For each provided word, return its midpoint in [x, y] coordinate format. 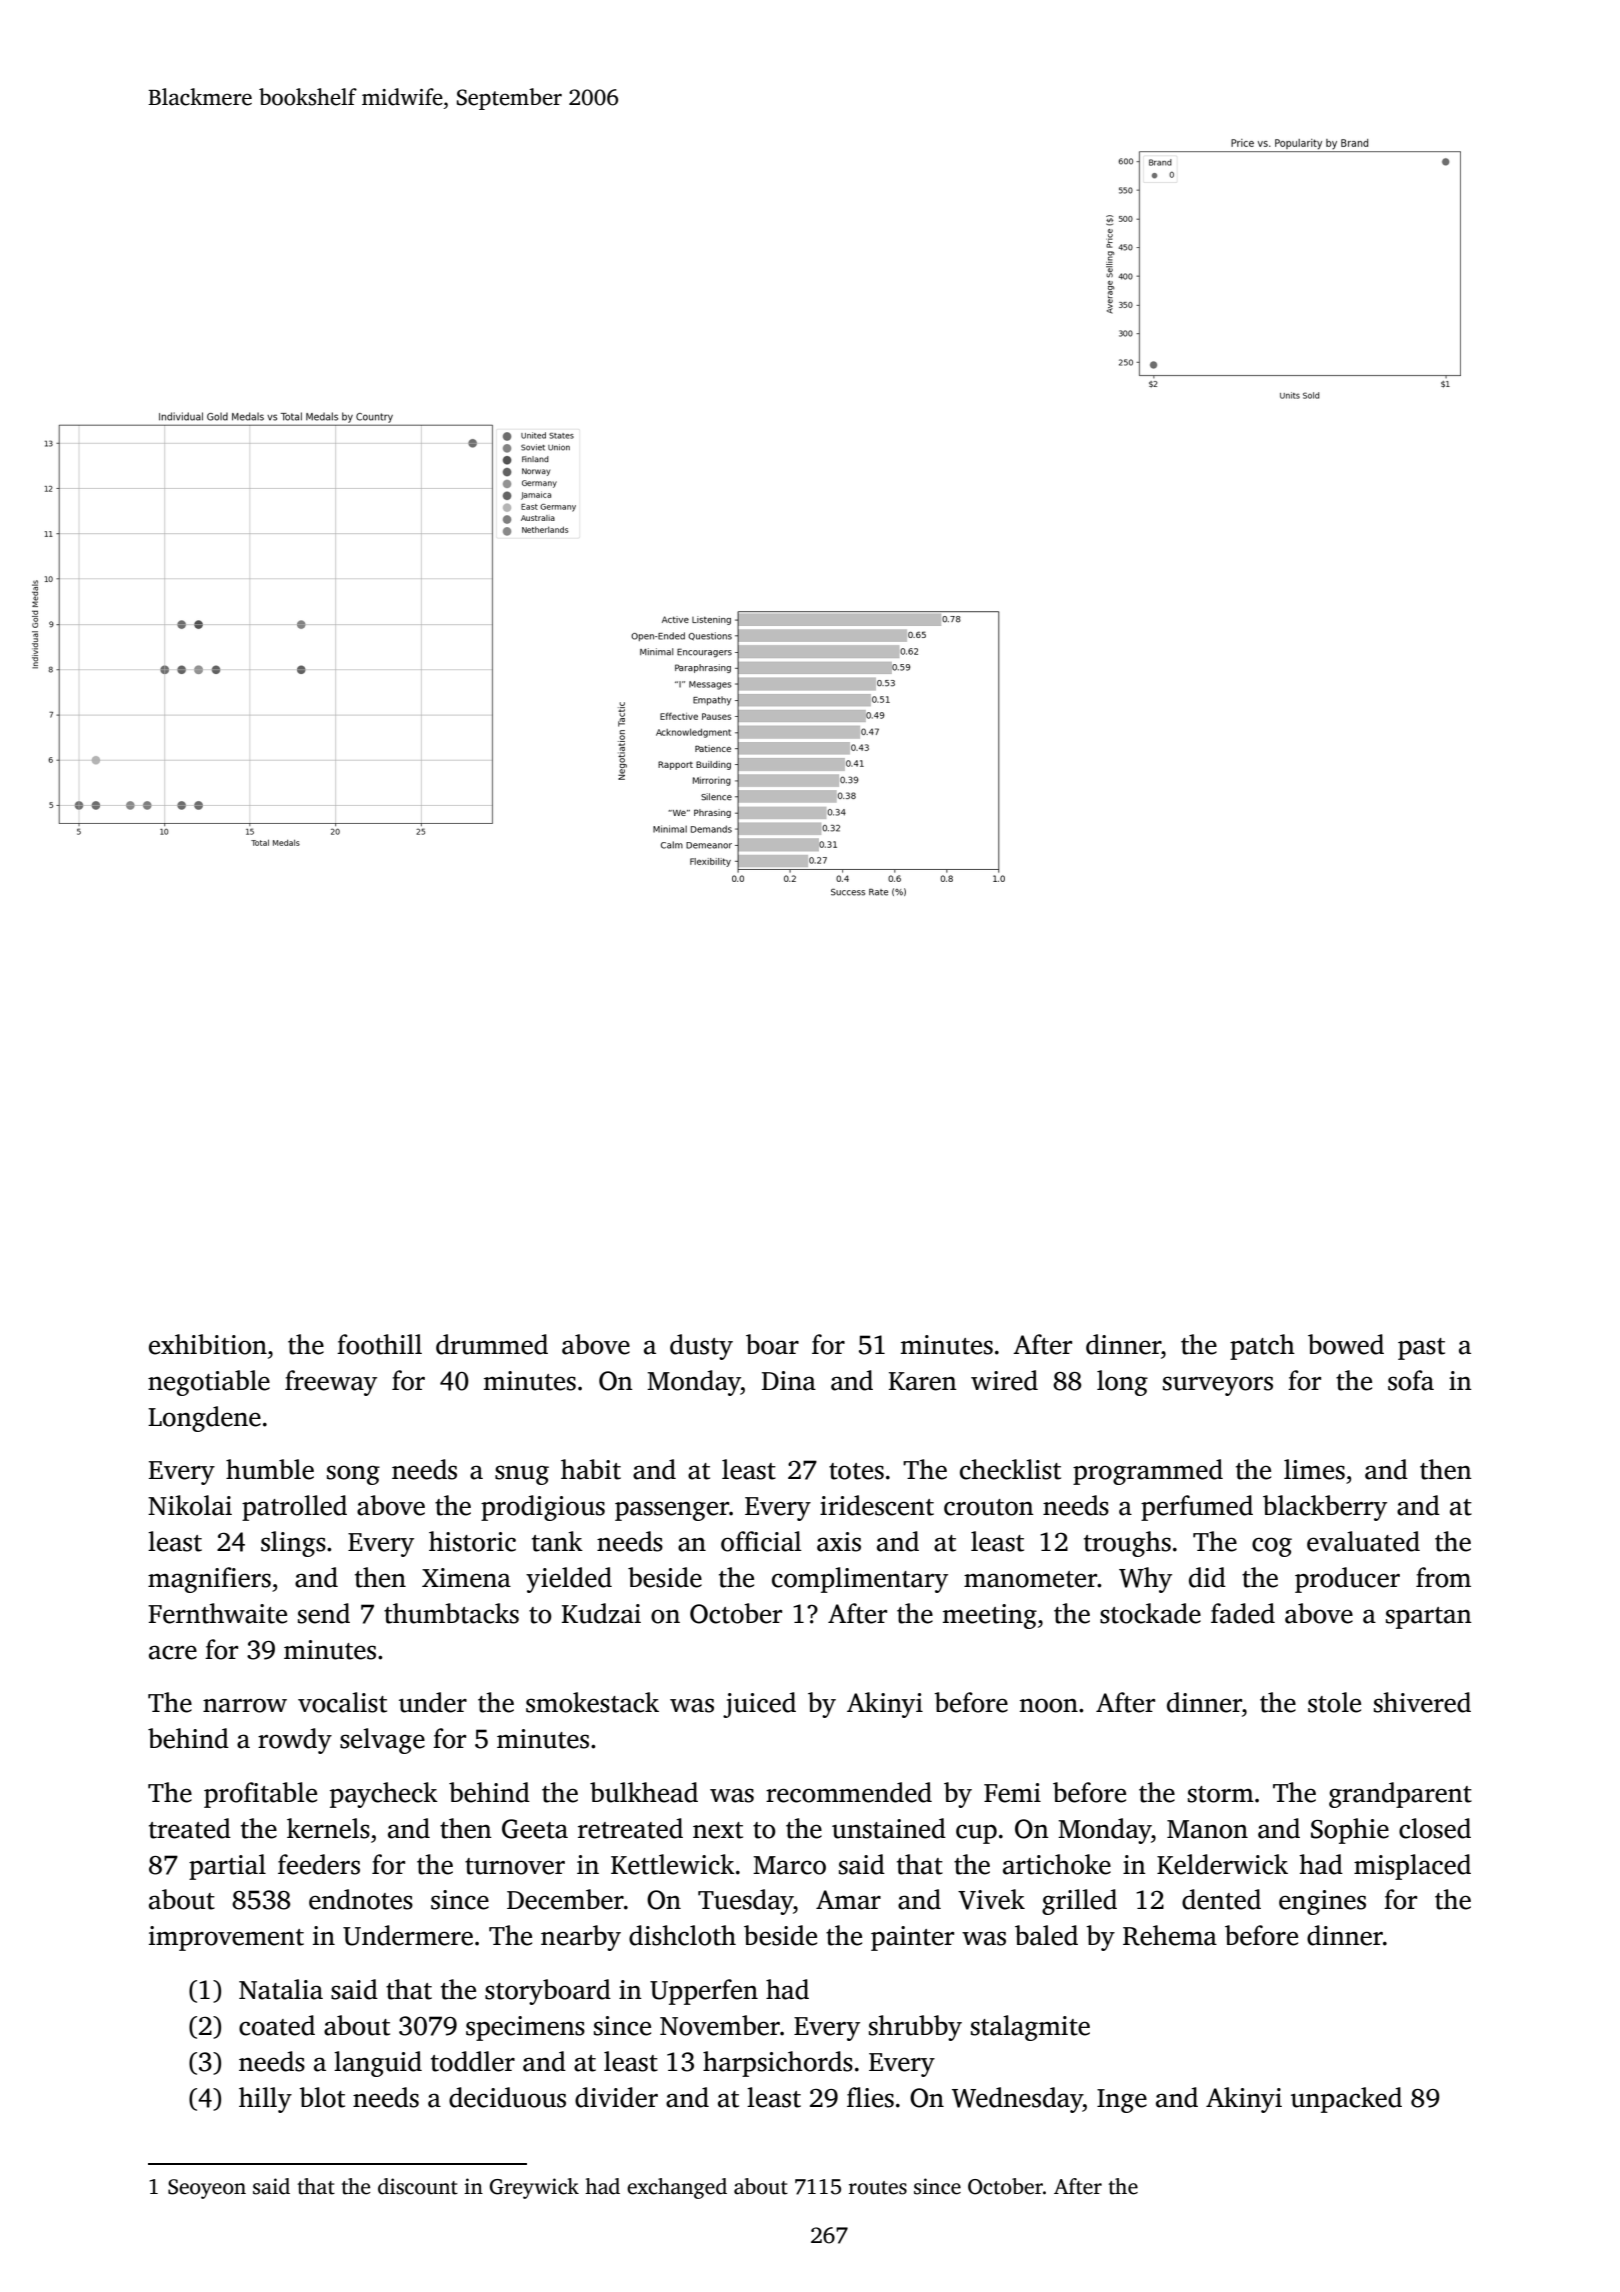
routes [878, 2188]
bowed [1346, 1344]
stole [1334, 1702]
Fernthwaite [217, 1613]
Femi [1012, 1793]
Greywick [534, 2188]
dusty [701, 1347]
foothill [379, 1344]
